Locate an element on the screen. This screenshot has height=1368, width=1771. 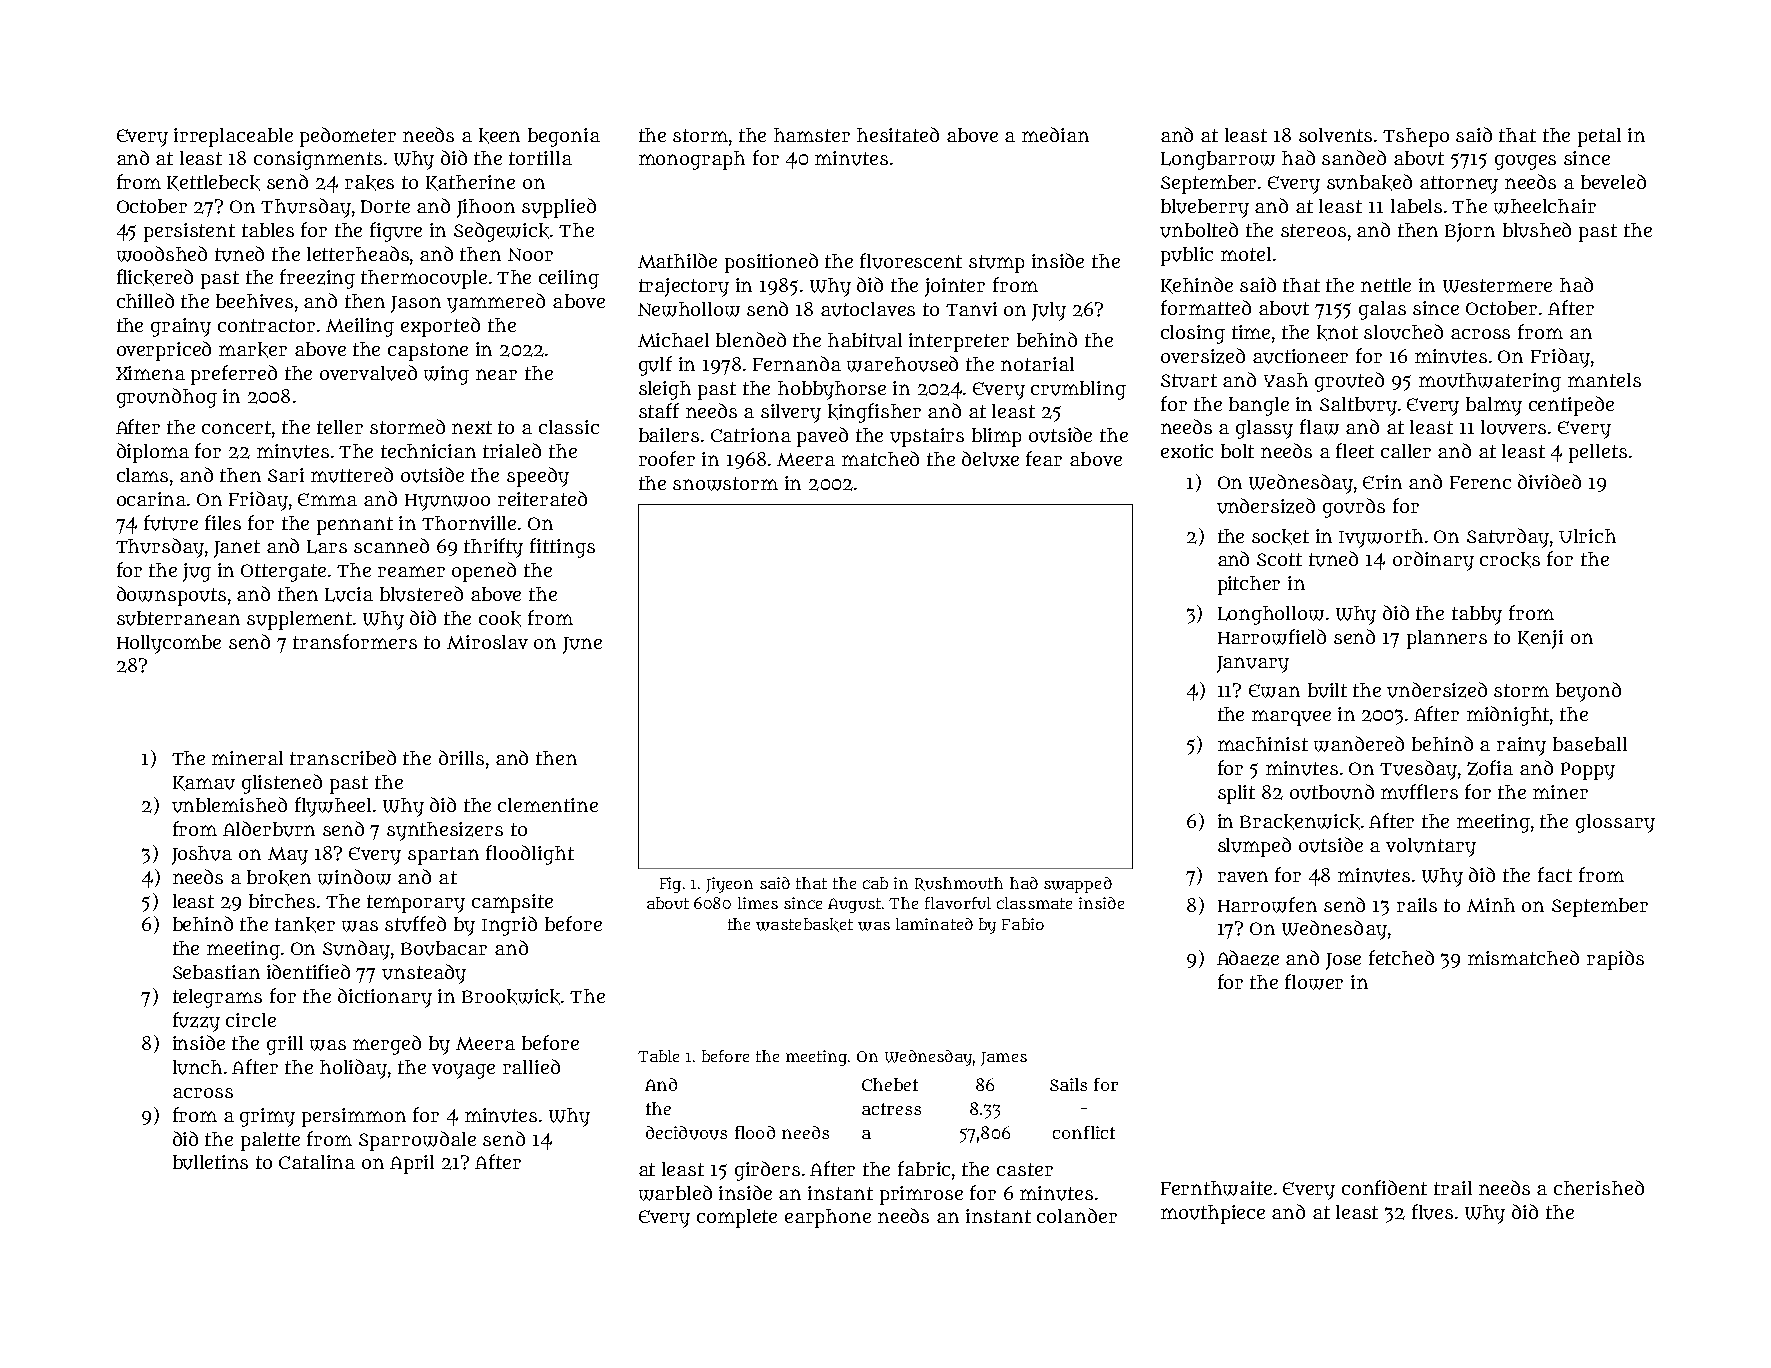
Ulrich is located at coordinates (1587, 536).
